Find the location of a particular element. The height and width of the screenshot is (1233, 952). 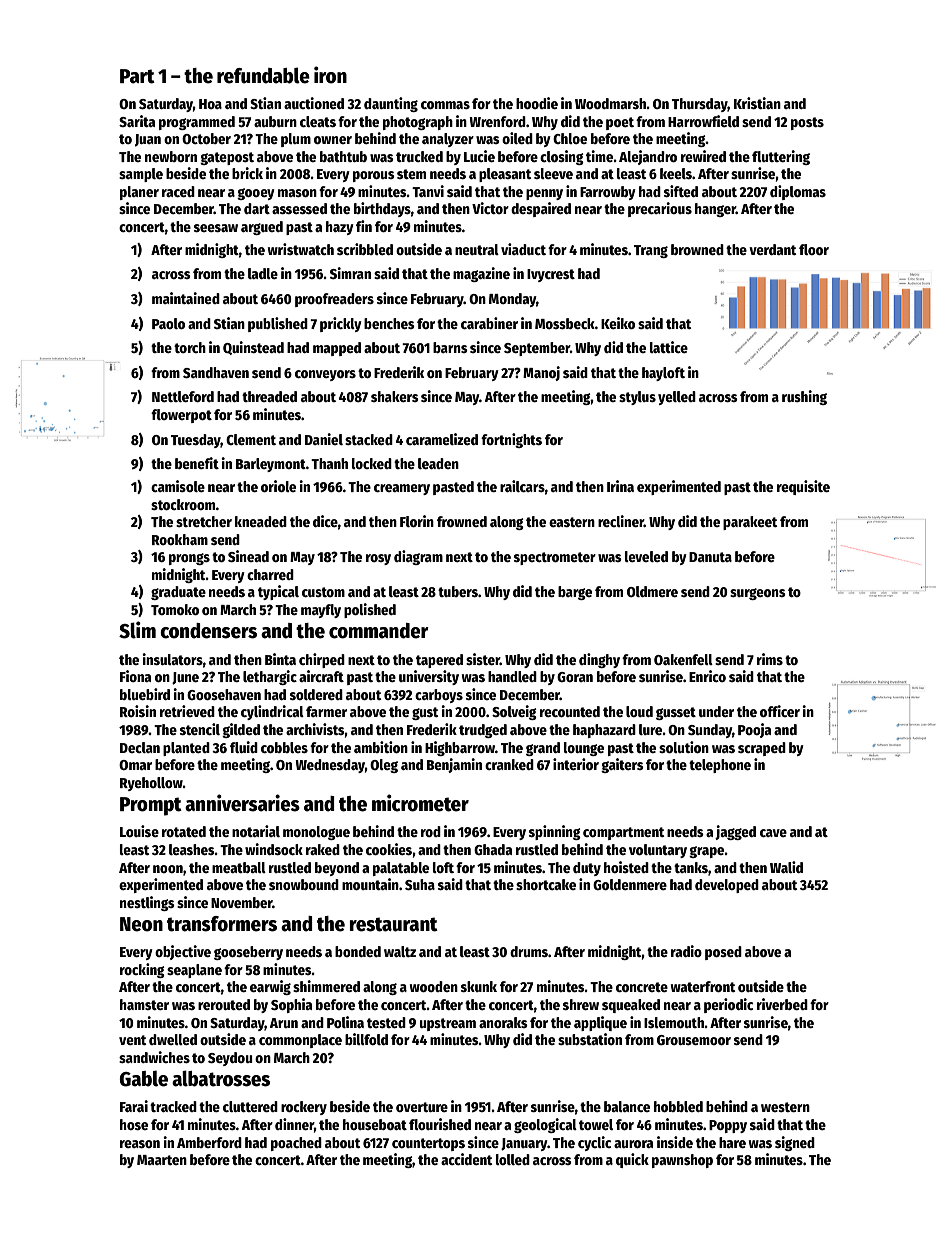

eastern is located at coordinates (572, 522).
